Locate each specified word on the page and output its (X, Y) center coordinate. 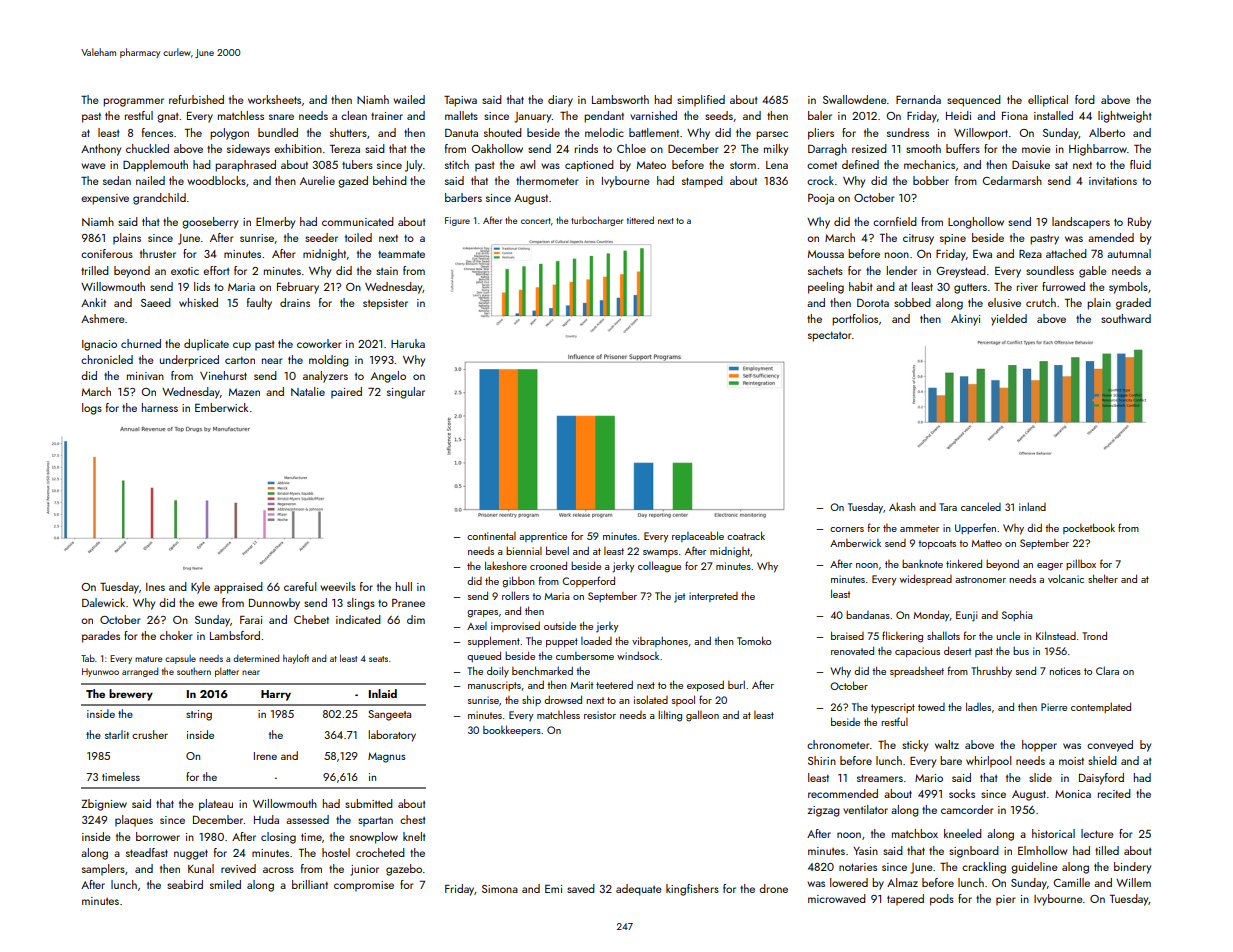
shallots (943, 635)
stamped (702, 182)
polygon (229, 134)
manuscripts (494, 686)
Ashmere (103, 318)
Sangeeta (389, 715)
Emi (553, 889)
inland (1032, 506)
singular (406, 393)
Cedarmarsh (1012, 180)
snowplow (374, 838)
